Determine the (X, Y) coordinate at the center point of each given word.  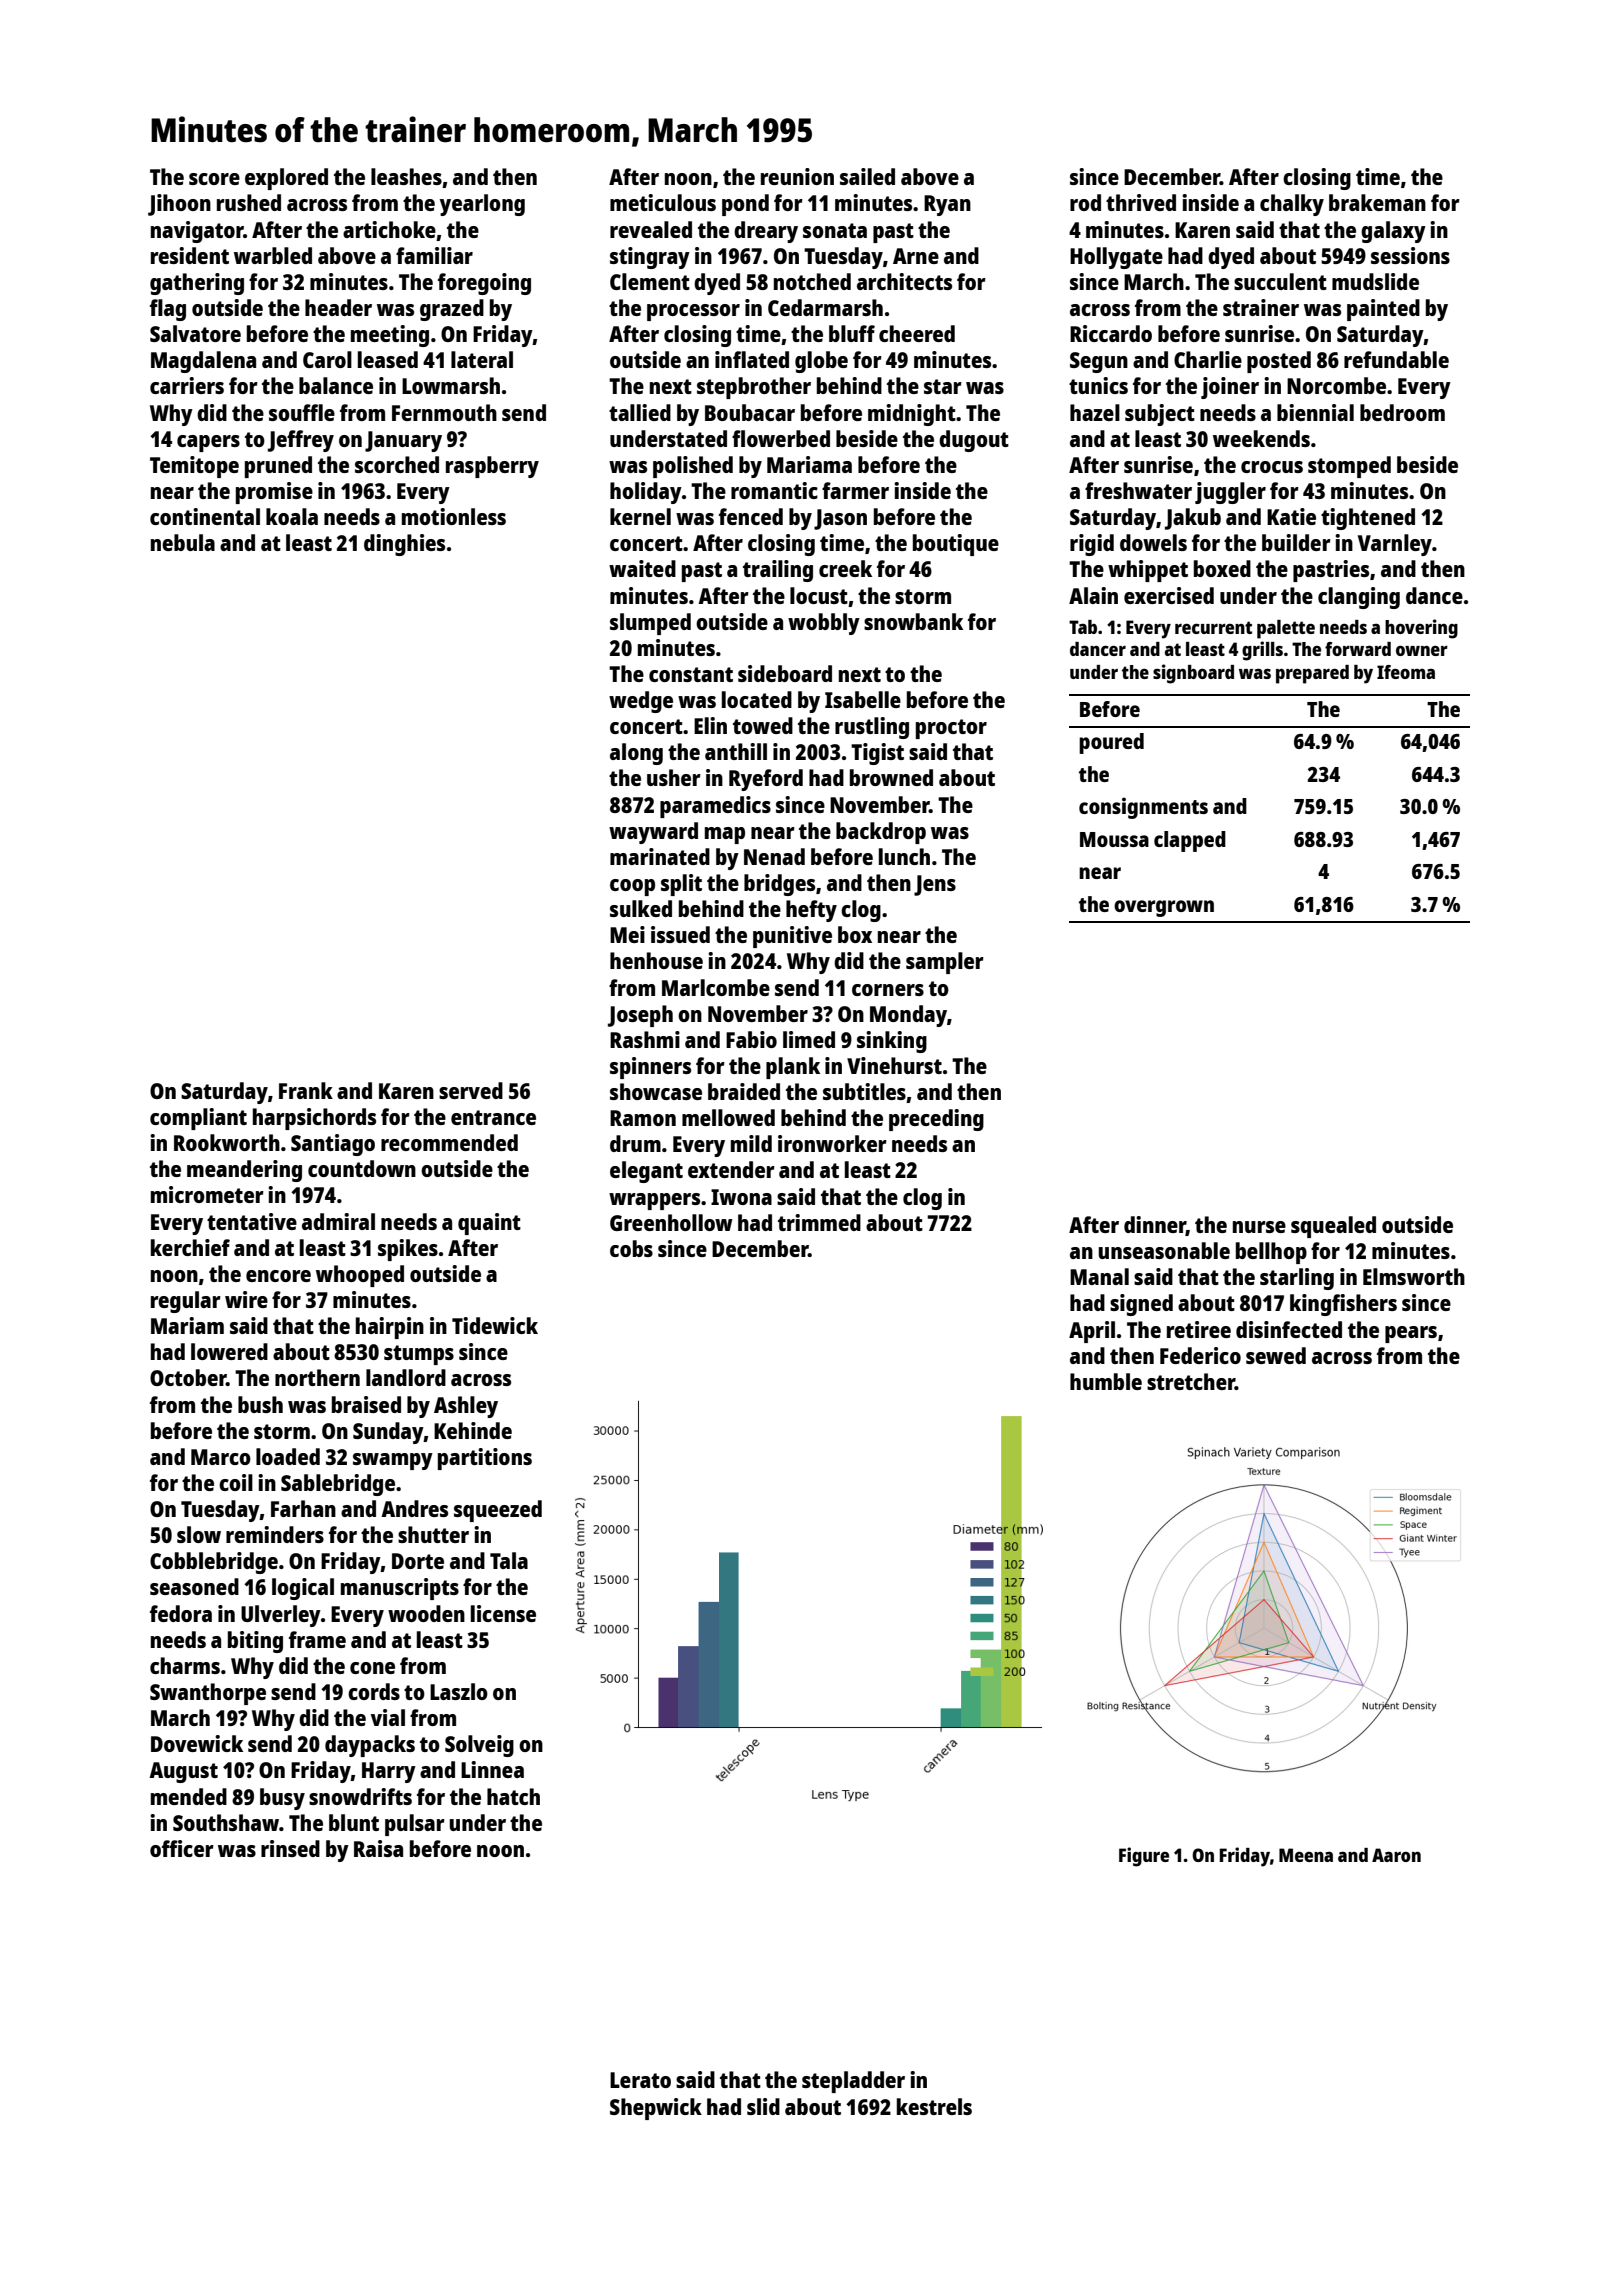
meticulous (663, 202)
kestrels (934, 2106)
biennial (1315, 412)
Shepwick (656, 2109)
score (214, 179)
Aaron (1396, 1855)
